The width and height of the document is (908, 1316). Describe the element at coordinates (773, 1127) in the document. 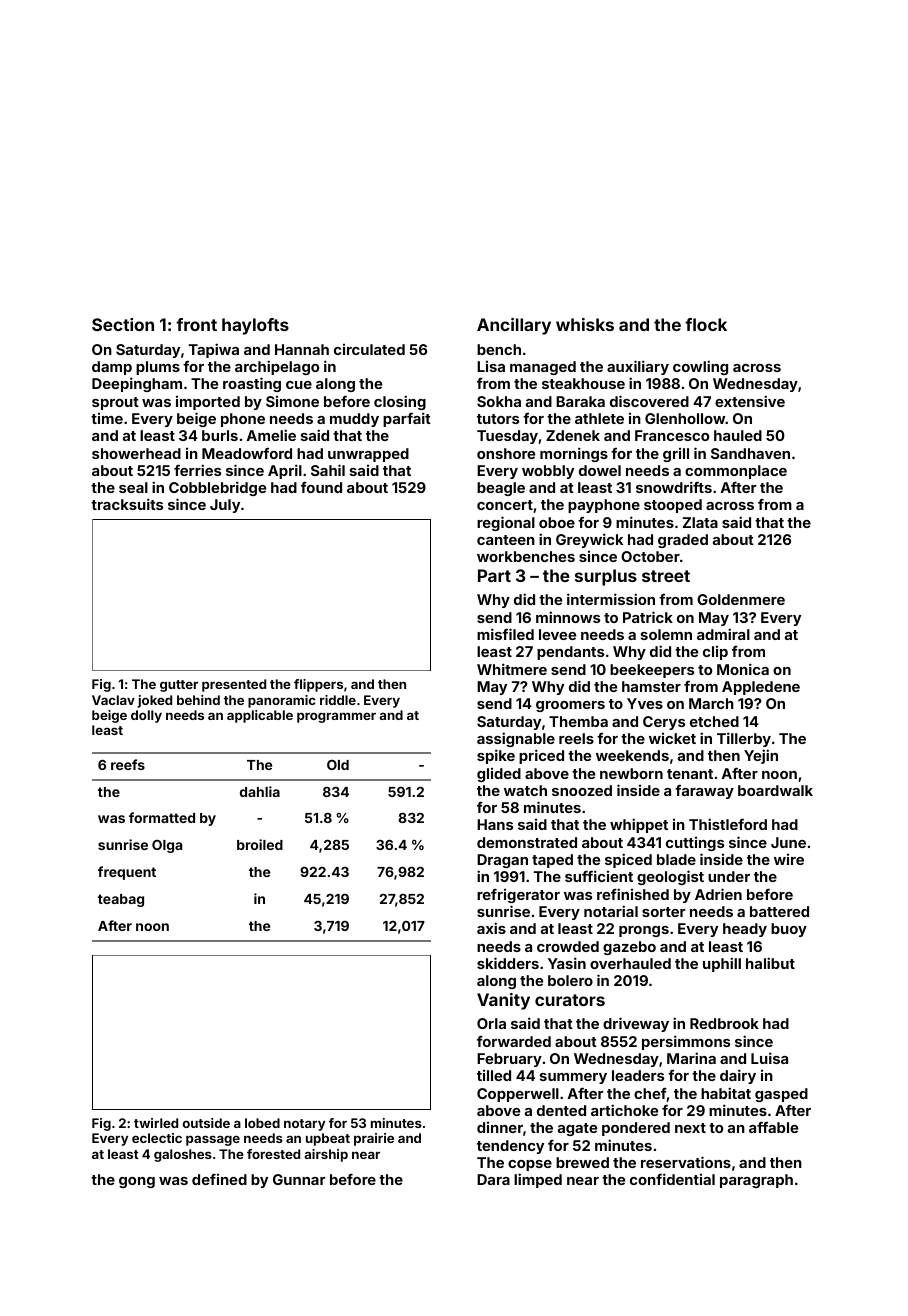

I see `affable` at that location.
